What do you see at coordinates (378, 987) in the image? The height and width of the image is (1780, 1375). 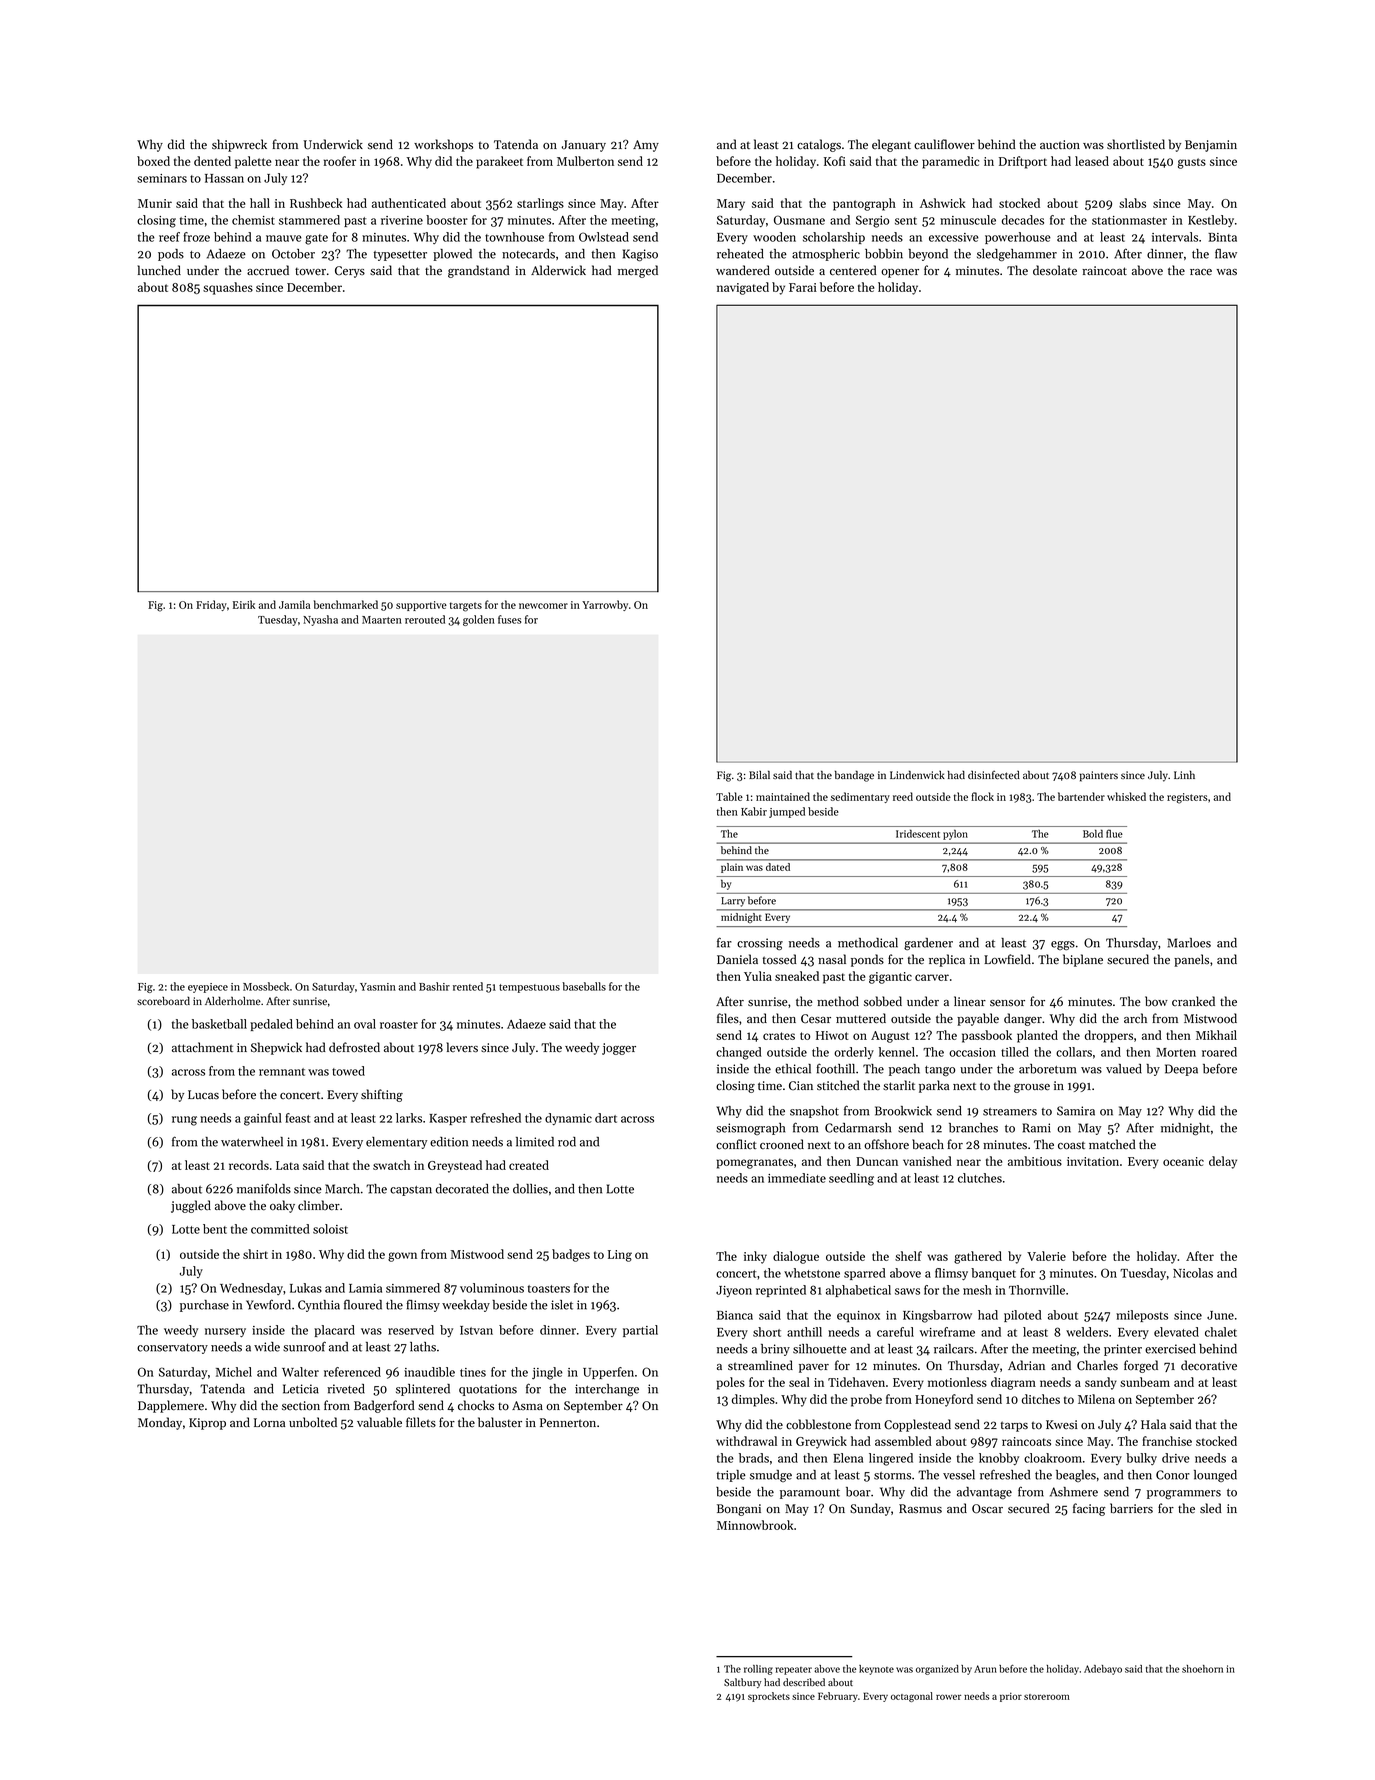 I see `Yasmin` at bounding box center [378, 987].
